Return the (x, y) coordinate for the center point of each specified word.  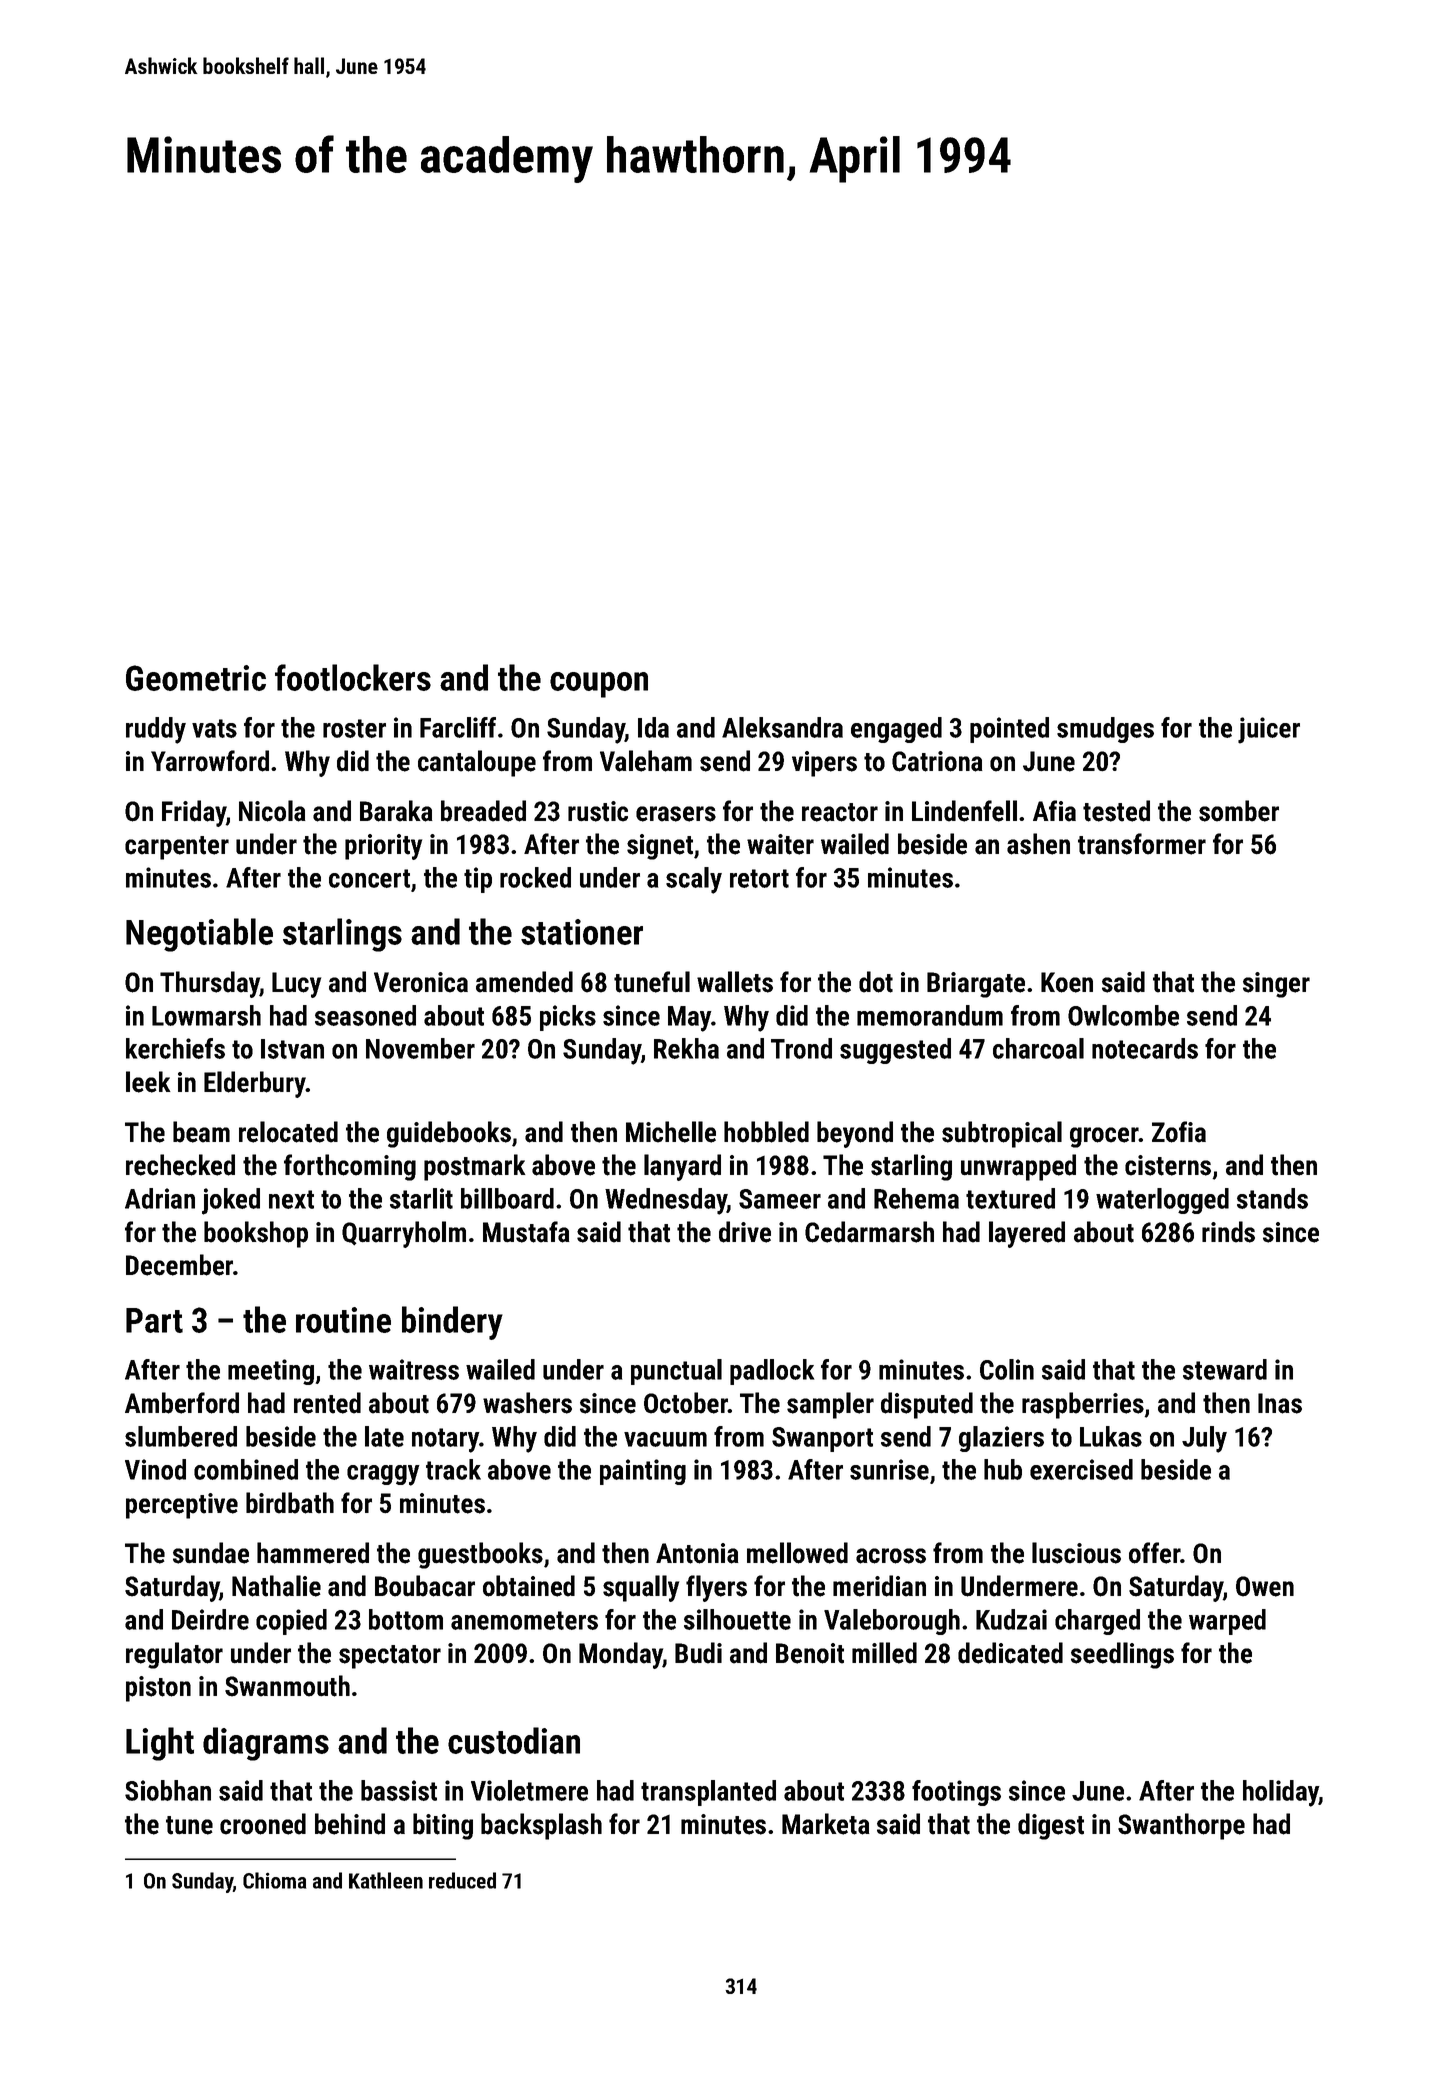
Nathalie (276, 1586)
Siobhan (168, 1790)
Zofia (1179, 1132)
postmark (475, 1167)
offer (1155, 1553)
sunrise (889, 1469)
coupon (599, 685)
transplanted (708, 1793)
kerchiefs (175, 1048)
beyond (855, 1134)
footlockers (353, 677)
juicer (1269, 730)
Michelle (671, 1132)
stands (1272, 1198)
